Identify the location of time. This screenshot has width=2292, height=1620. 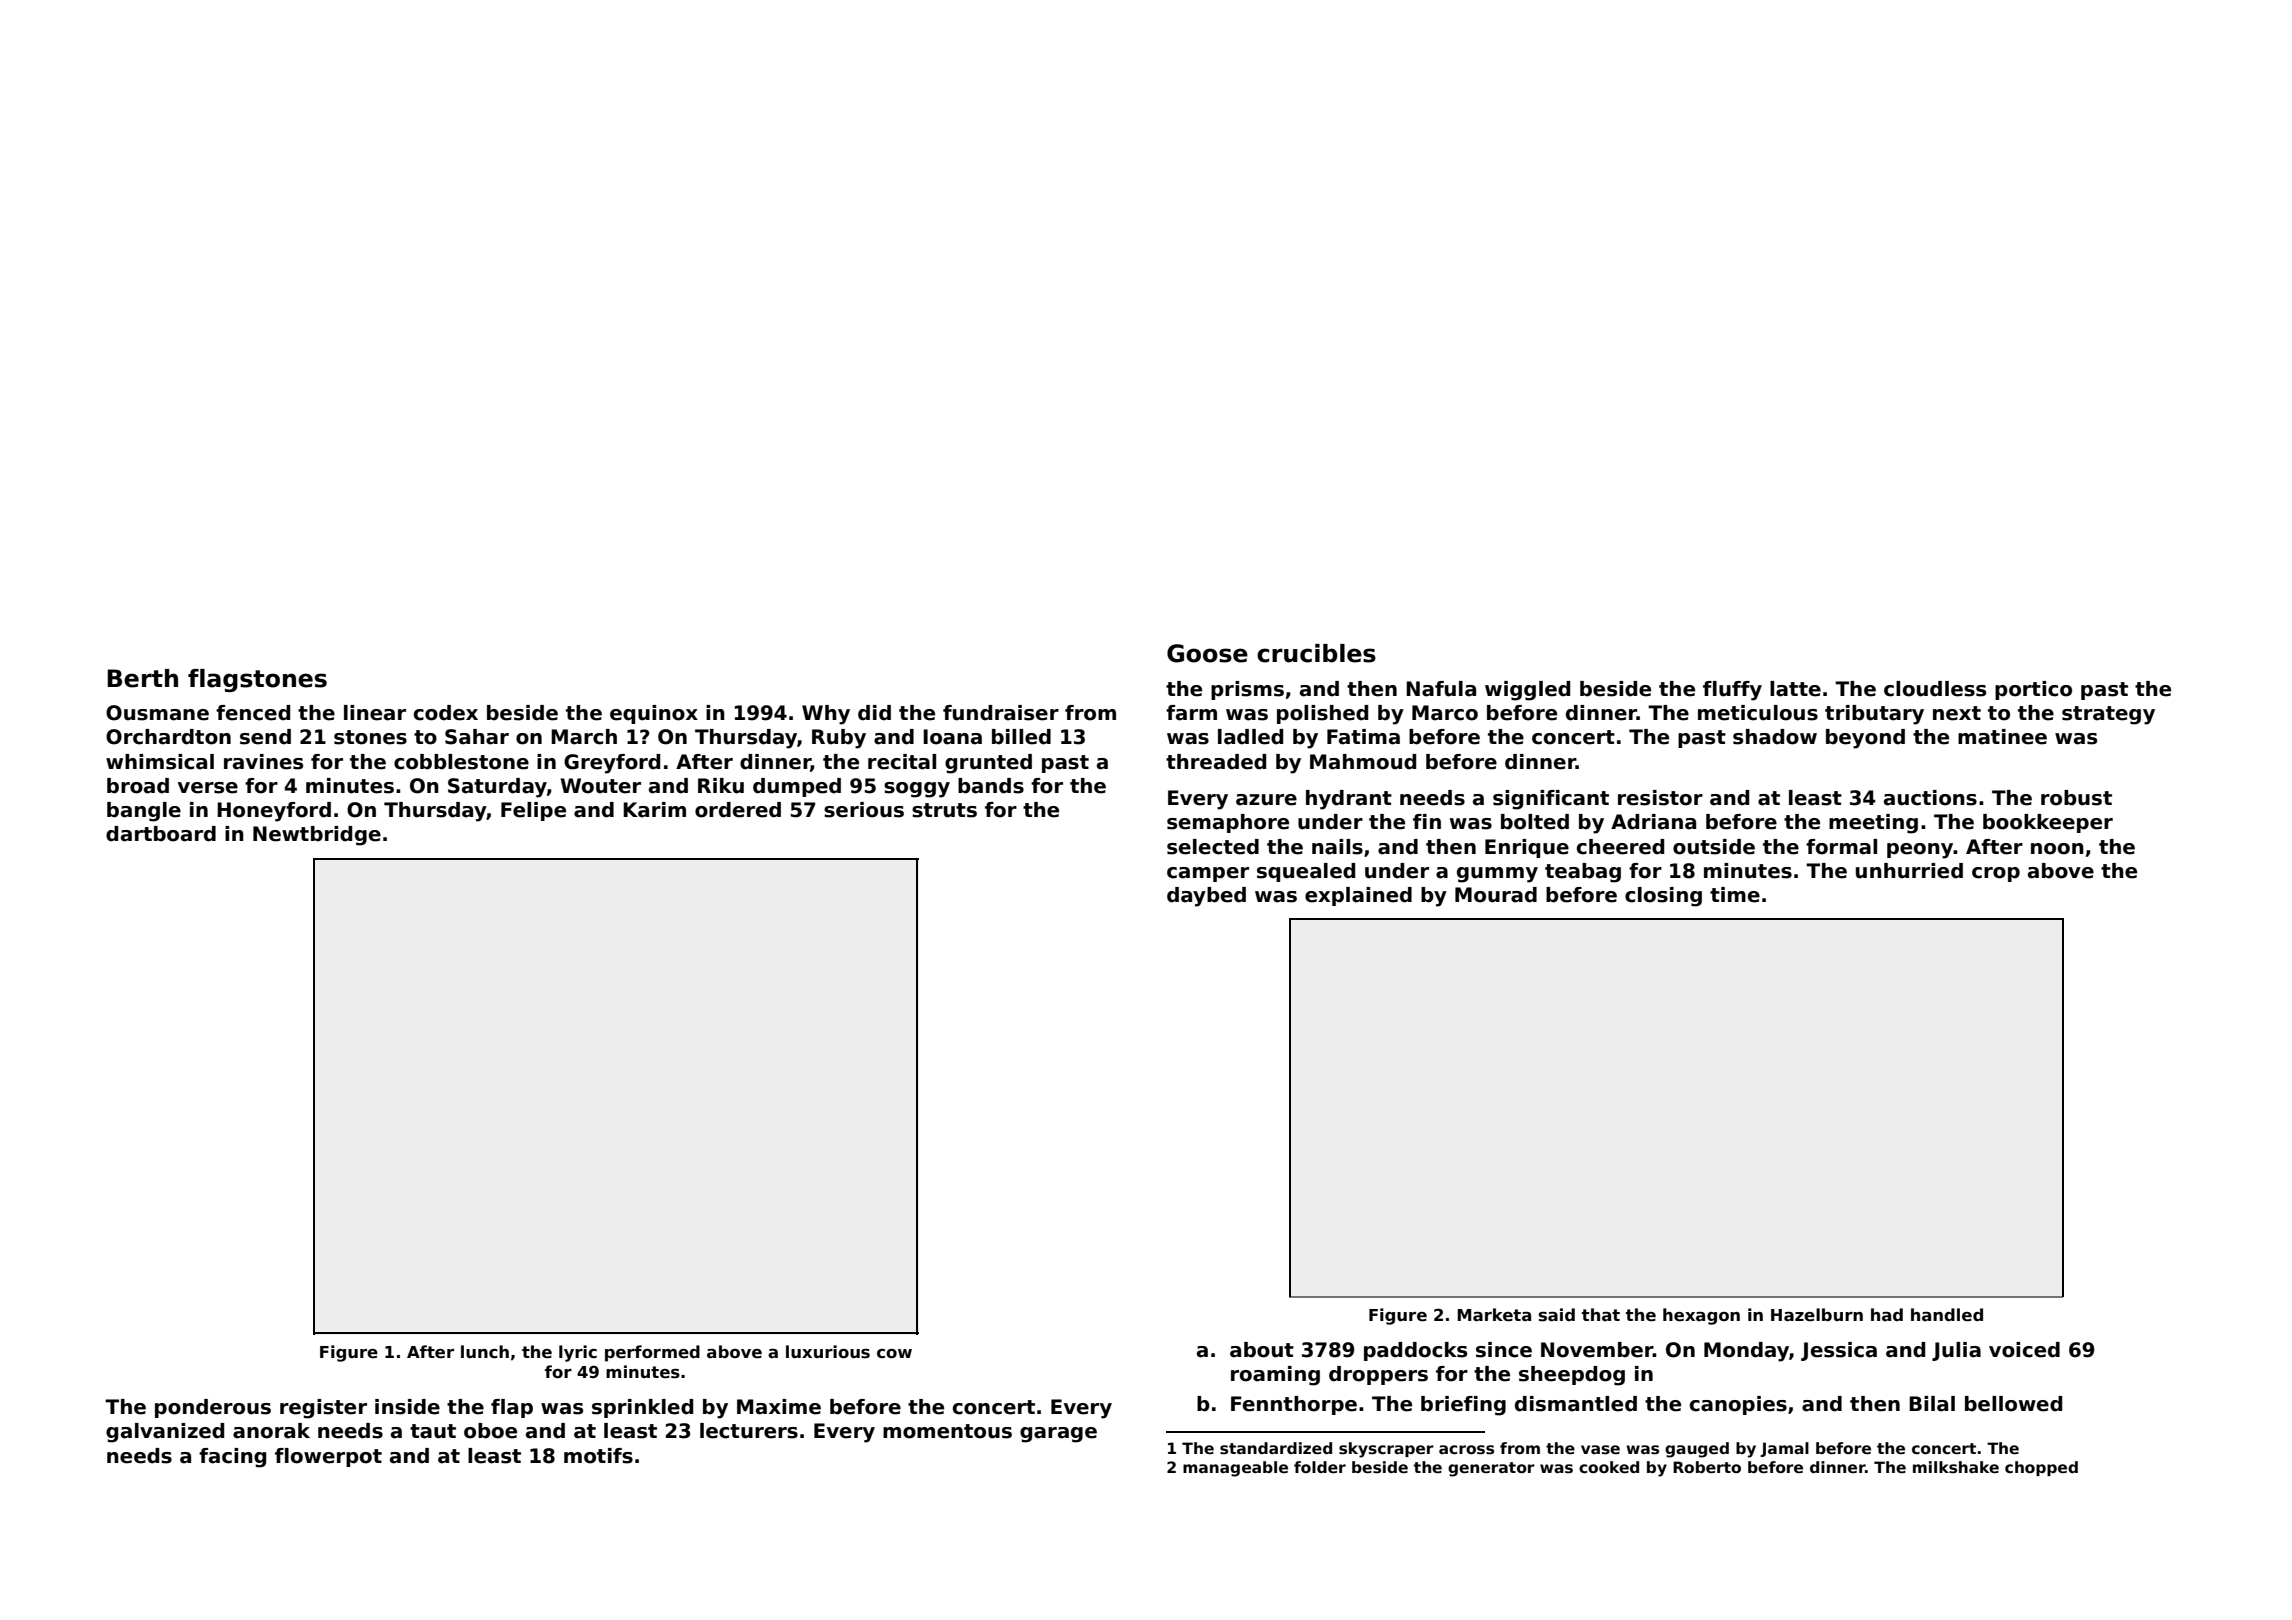
(1735, 895).
